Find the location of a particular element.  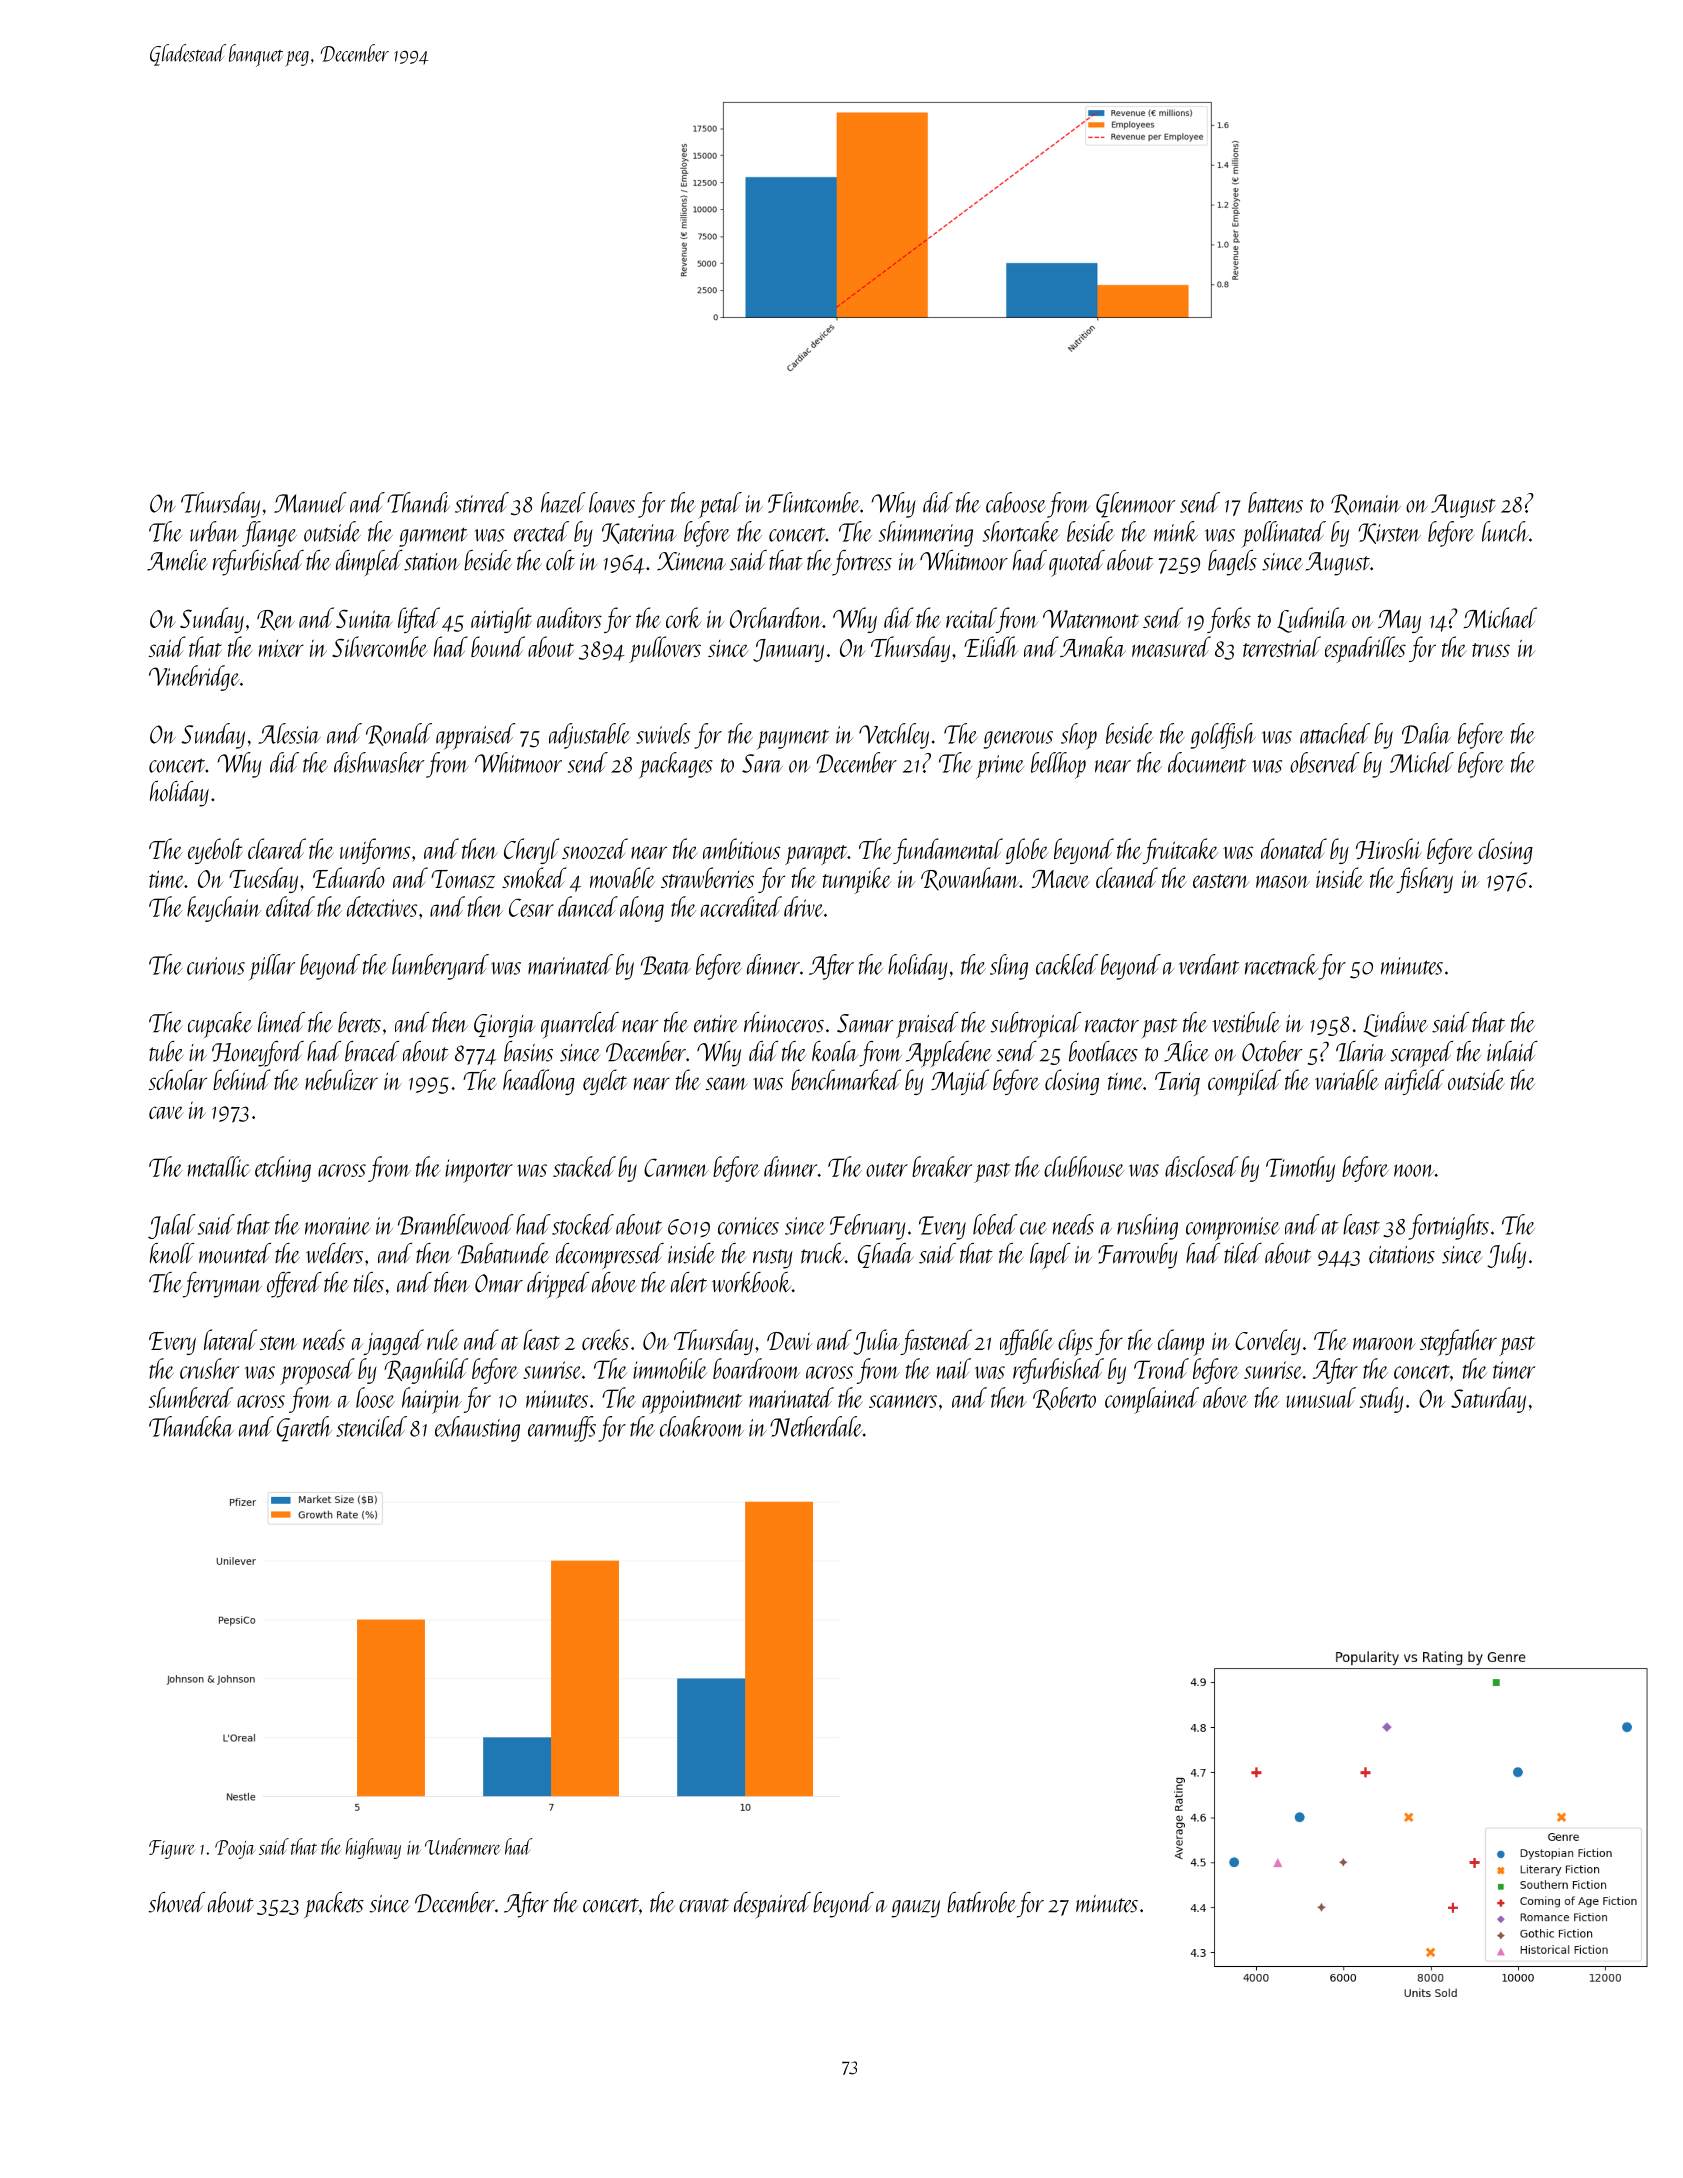

packages is located at coordinates (676, 765).
